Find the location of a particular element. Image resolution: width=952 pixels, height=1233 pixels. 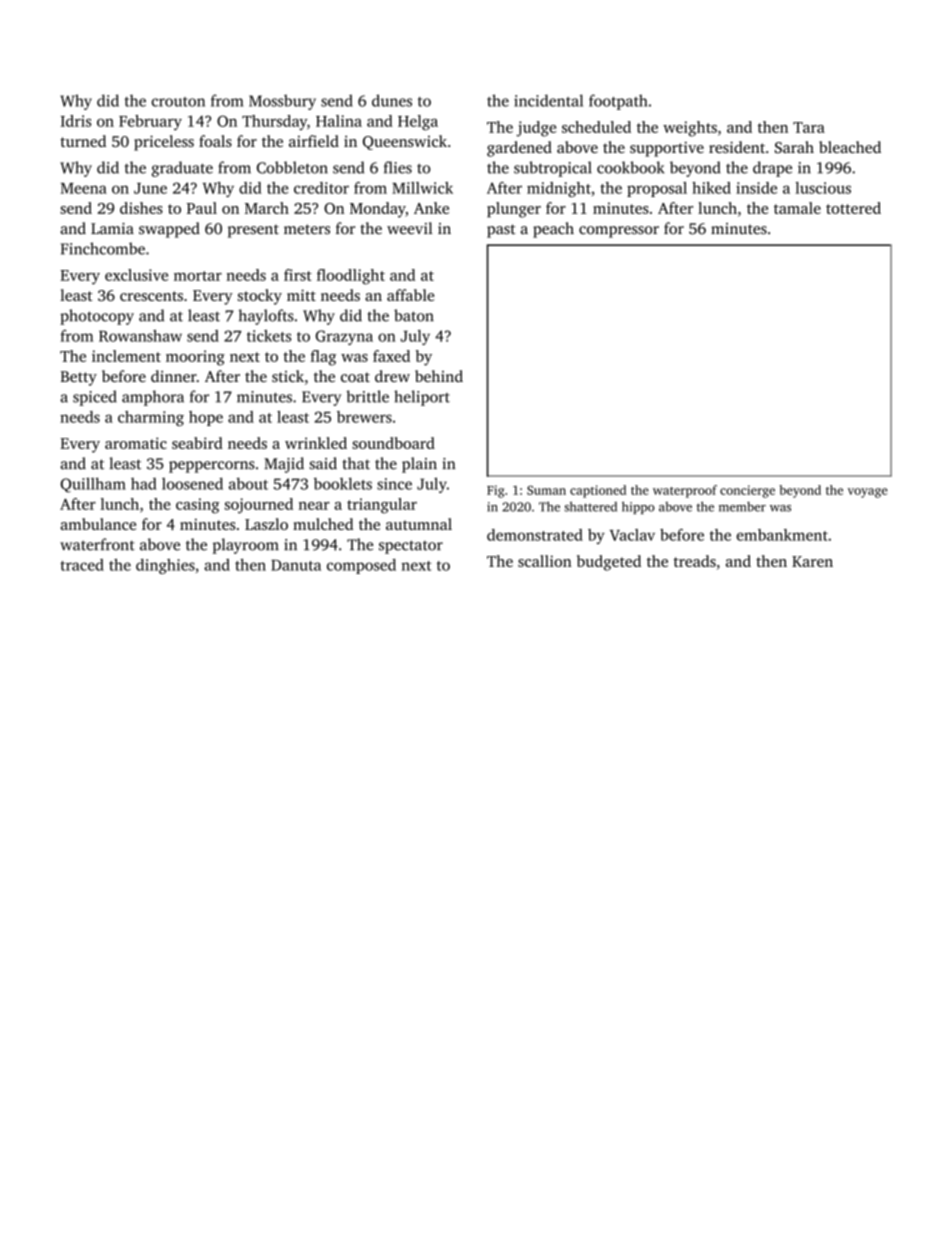

compressor is located at coordinates (619, 232).
